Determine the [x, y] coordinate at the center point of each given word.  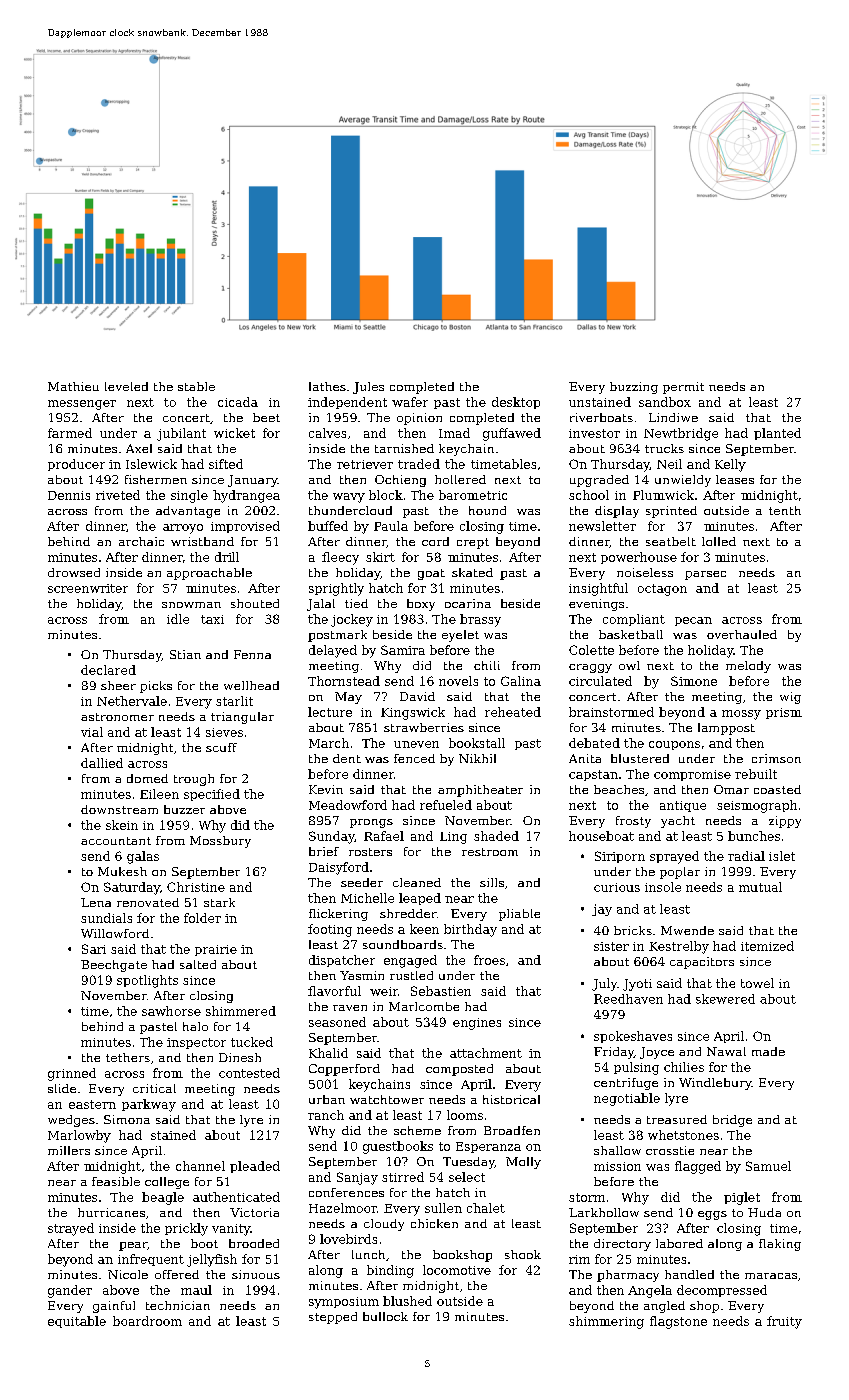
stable [196, 386]
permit [683, 388]
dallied [102, 763]
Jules [368, 388]
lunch [368, 1254]
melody [748, 667]
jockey [352, 620]
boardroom [147, 1321]
